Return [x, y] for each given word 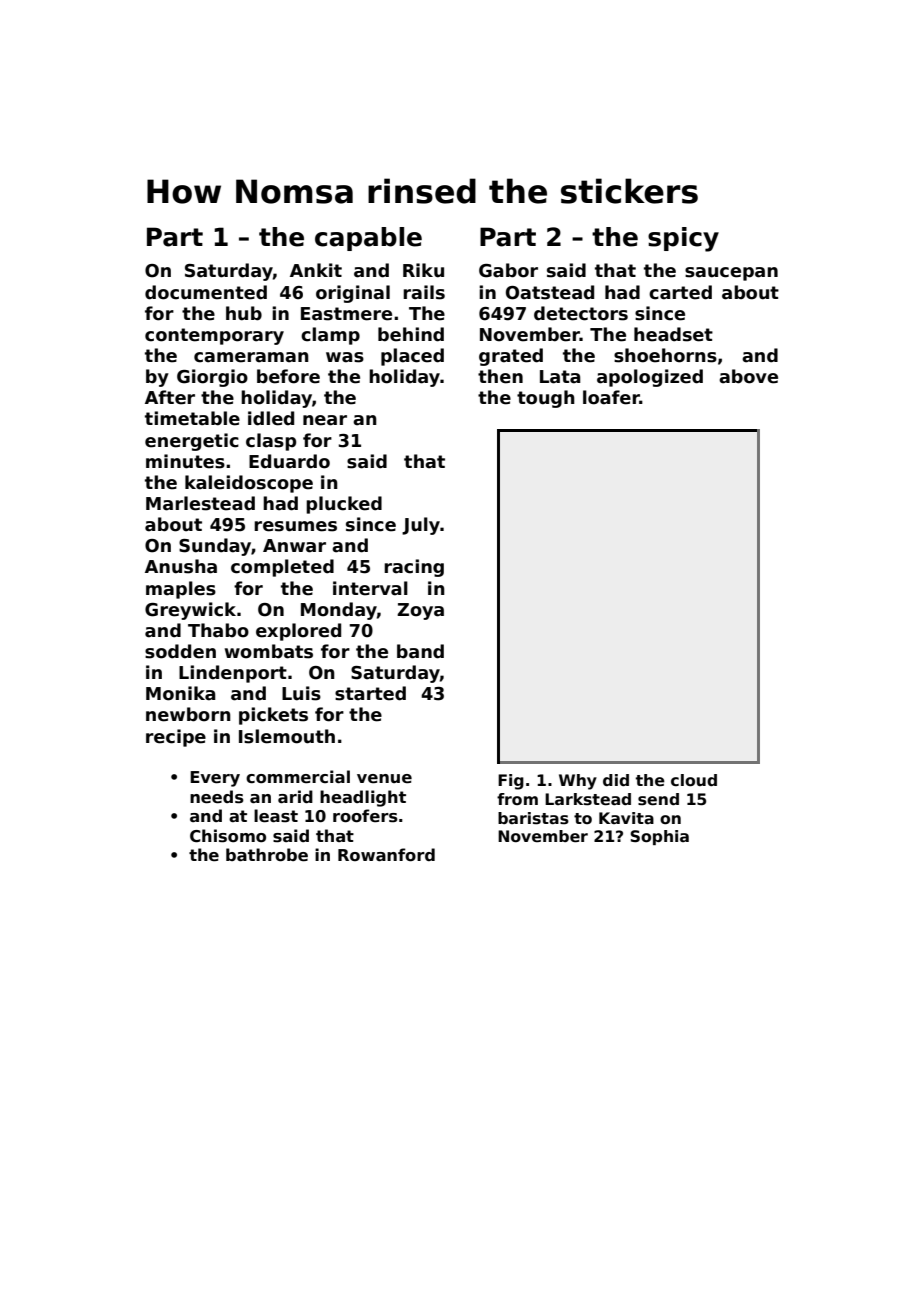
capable [368, 239]
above [748, 376]
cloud [694, 780]
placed [412, 357]
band [420, 651]
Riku [423, 270]
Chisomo [228, 836]
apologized [650, 378]
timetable [192, 418]
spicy [683, 239]
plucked [344, 505]
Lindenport [233, 674]
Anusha [181, 566]
